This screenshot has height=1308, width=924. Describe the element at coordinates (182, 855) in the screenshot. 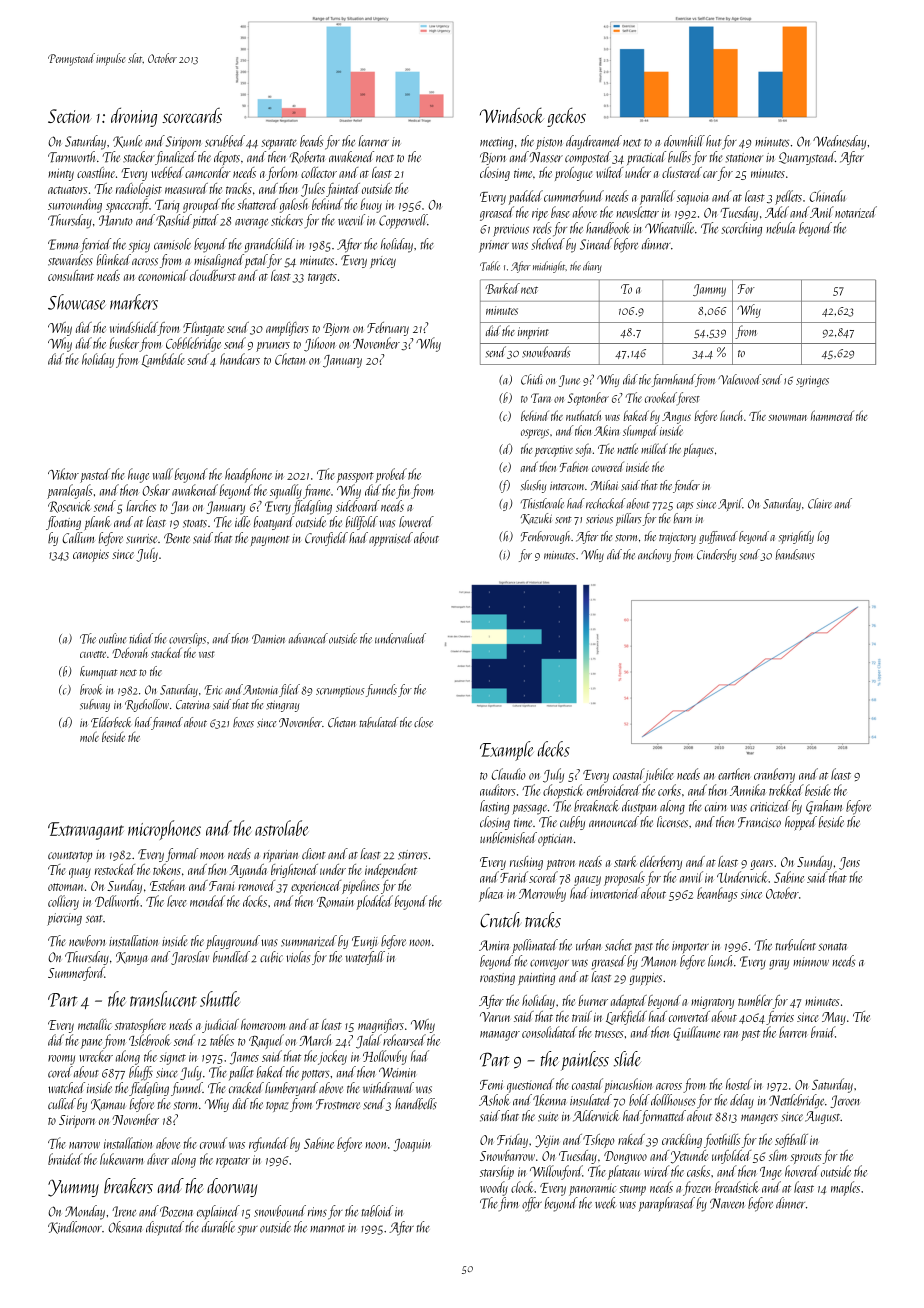

I see `formal` at that location.
